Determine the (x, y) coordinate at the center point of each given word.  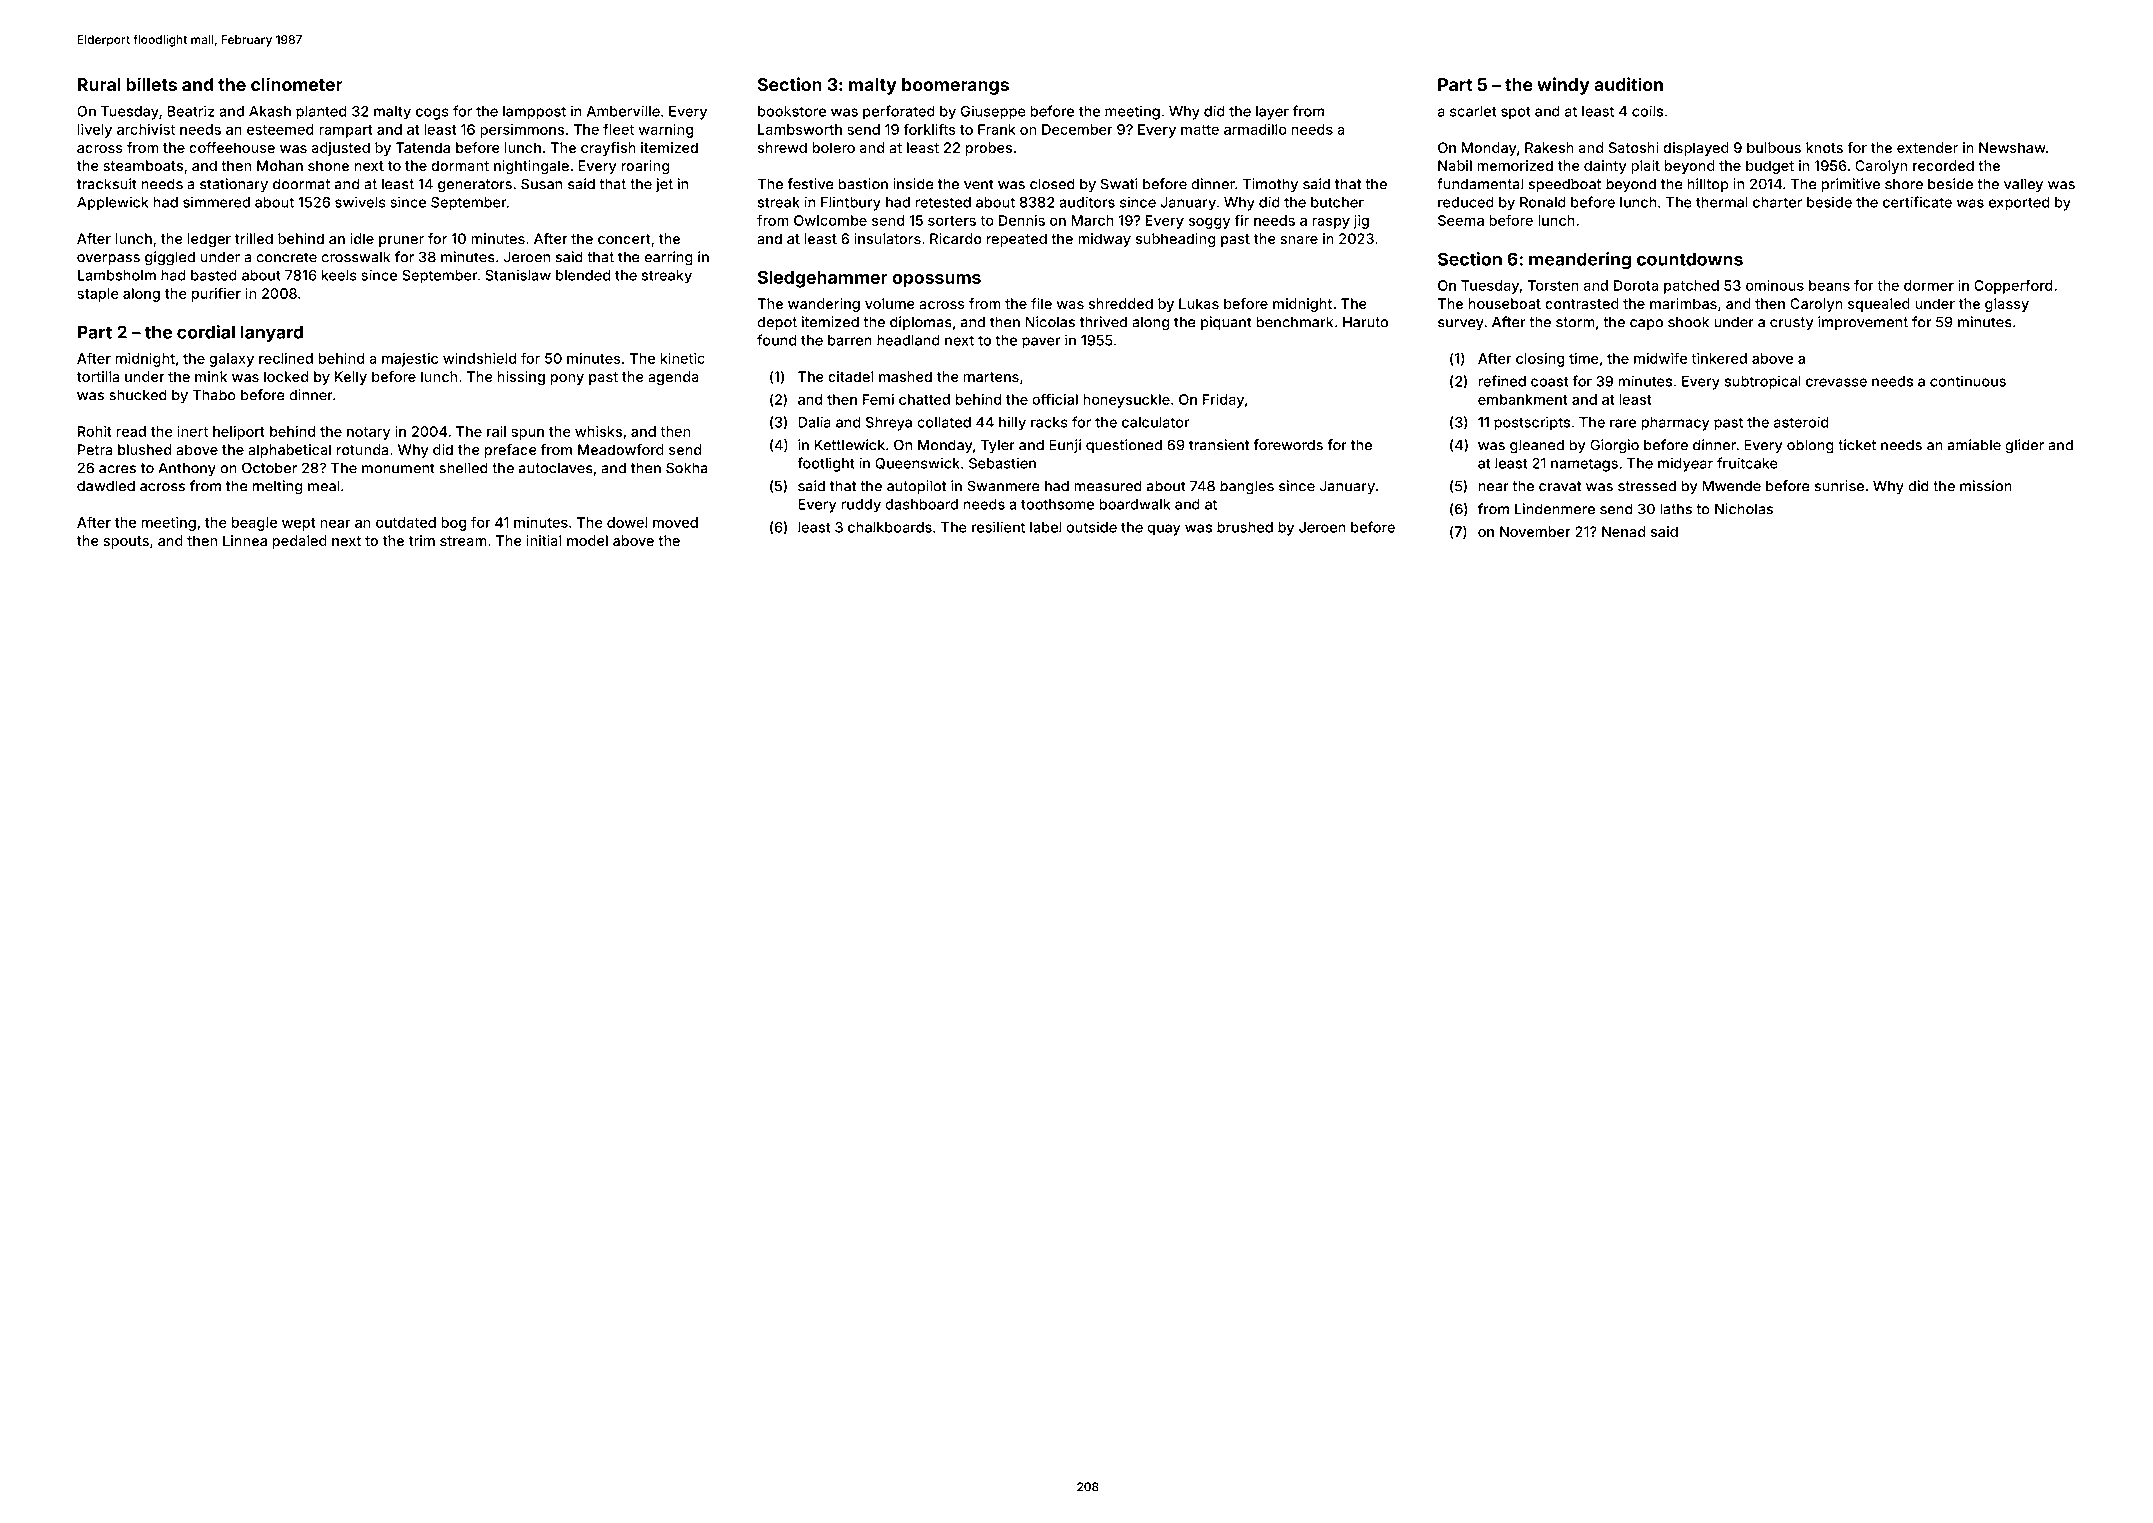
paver (1041, 343)
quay (1163, 530)
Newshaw (2012, 147)
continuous (1968, 381)
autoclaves (556, 468)
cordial (206, 332)
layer (1272, 113)
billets (151, 84)
